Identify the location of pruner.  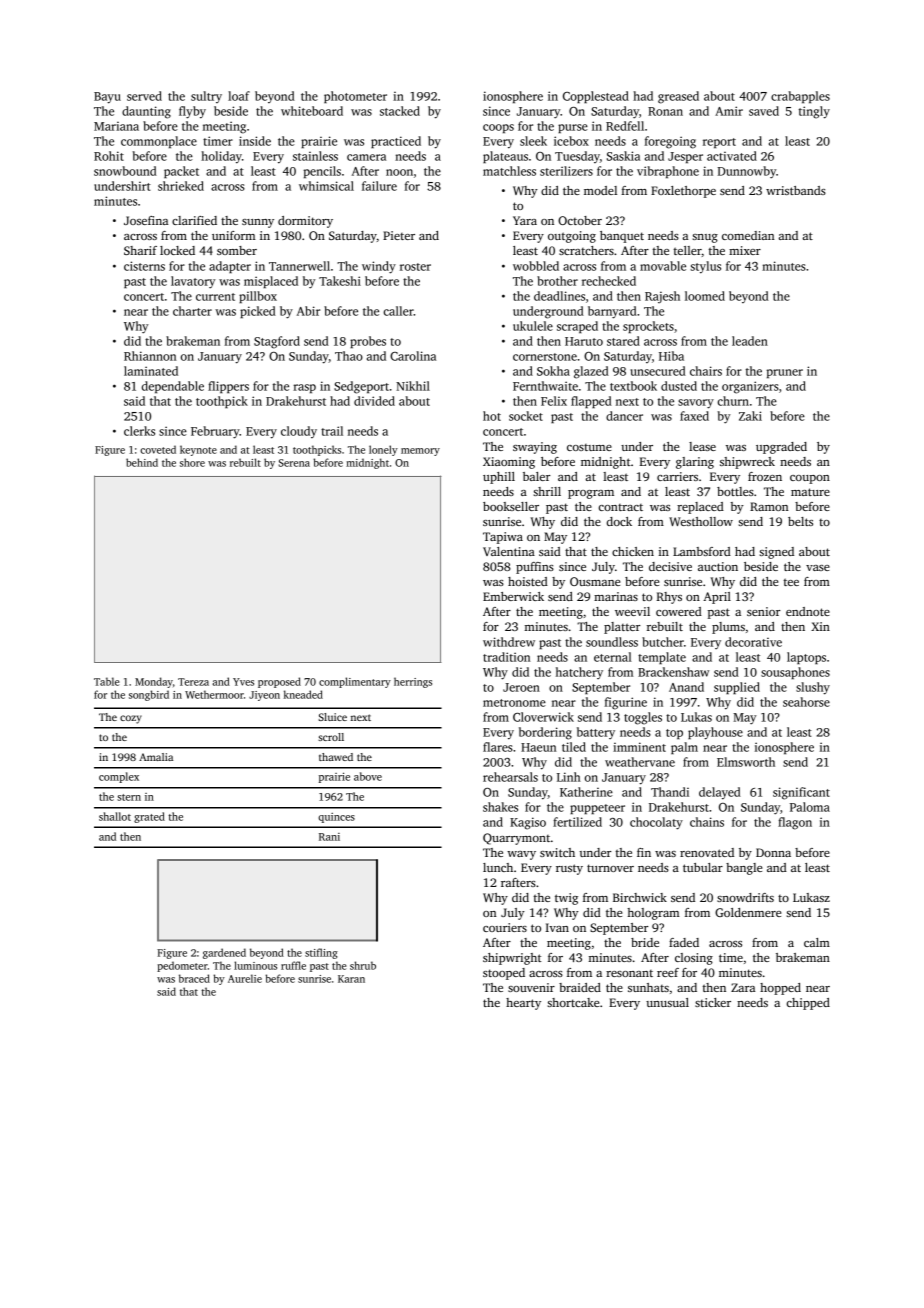
(784, 373).
